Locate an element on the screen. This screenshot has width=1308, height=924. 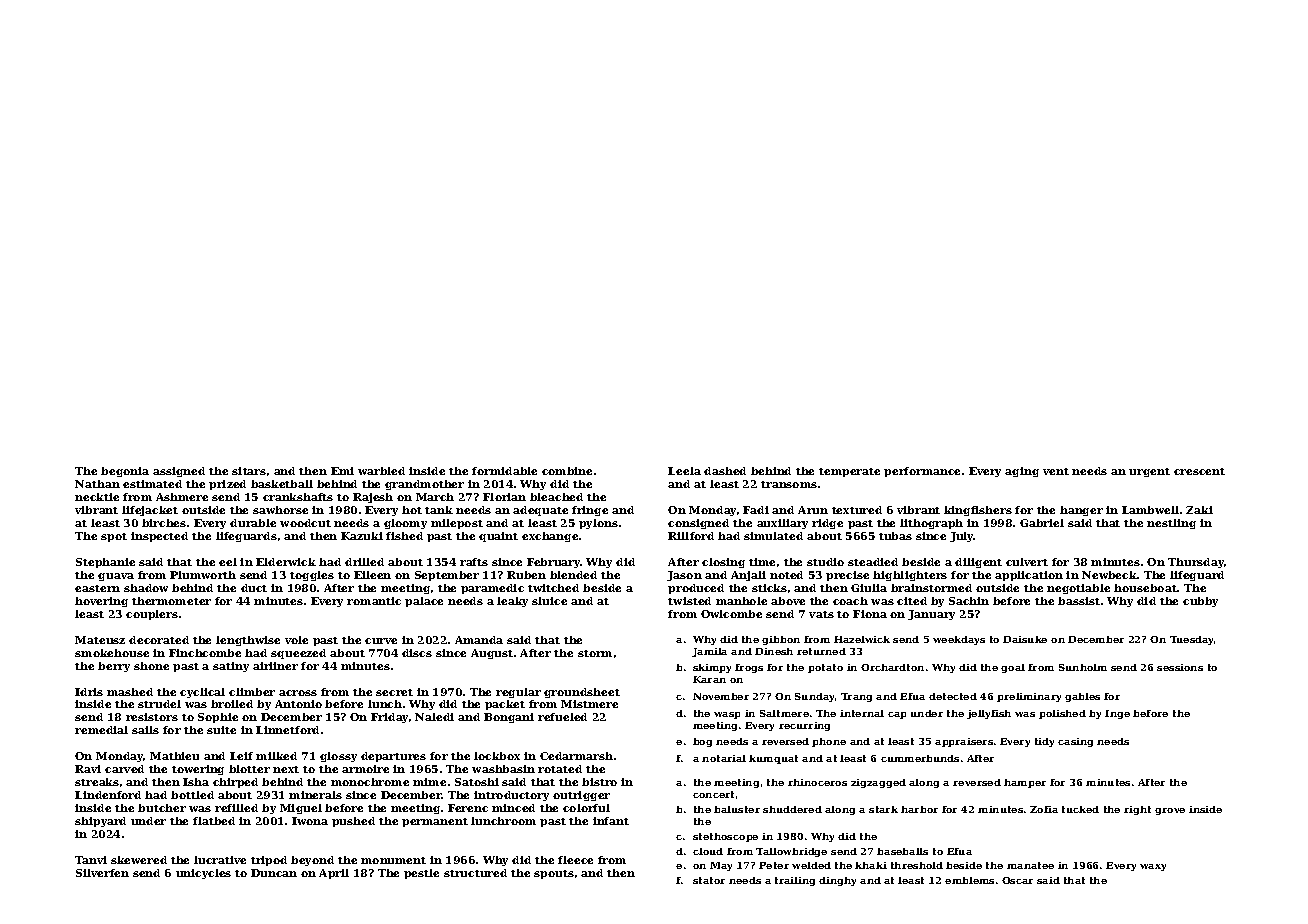
welded is located at coordinates (811, 865).
